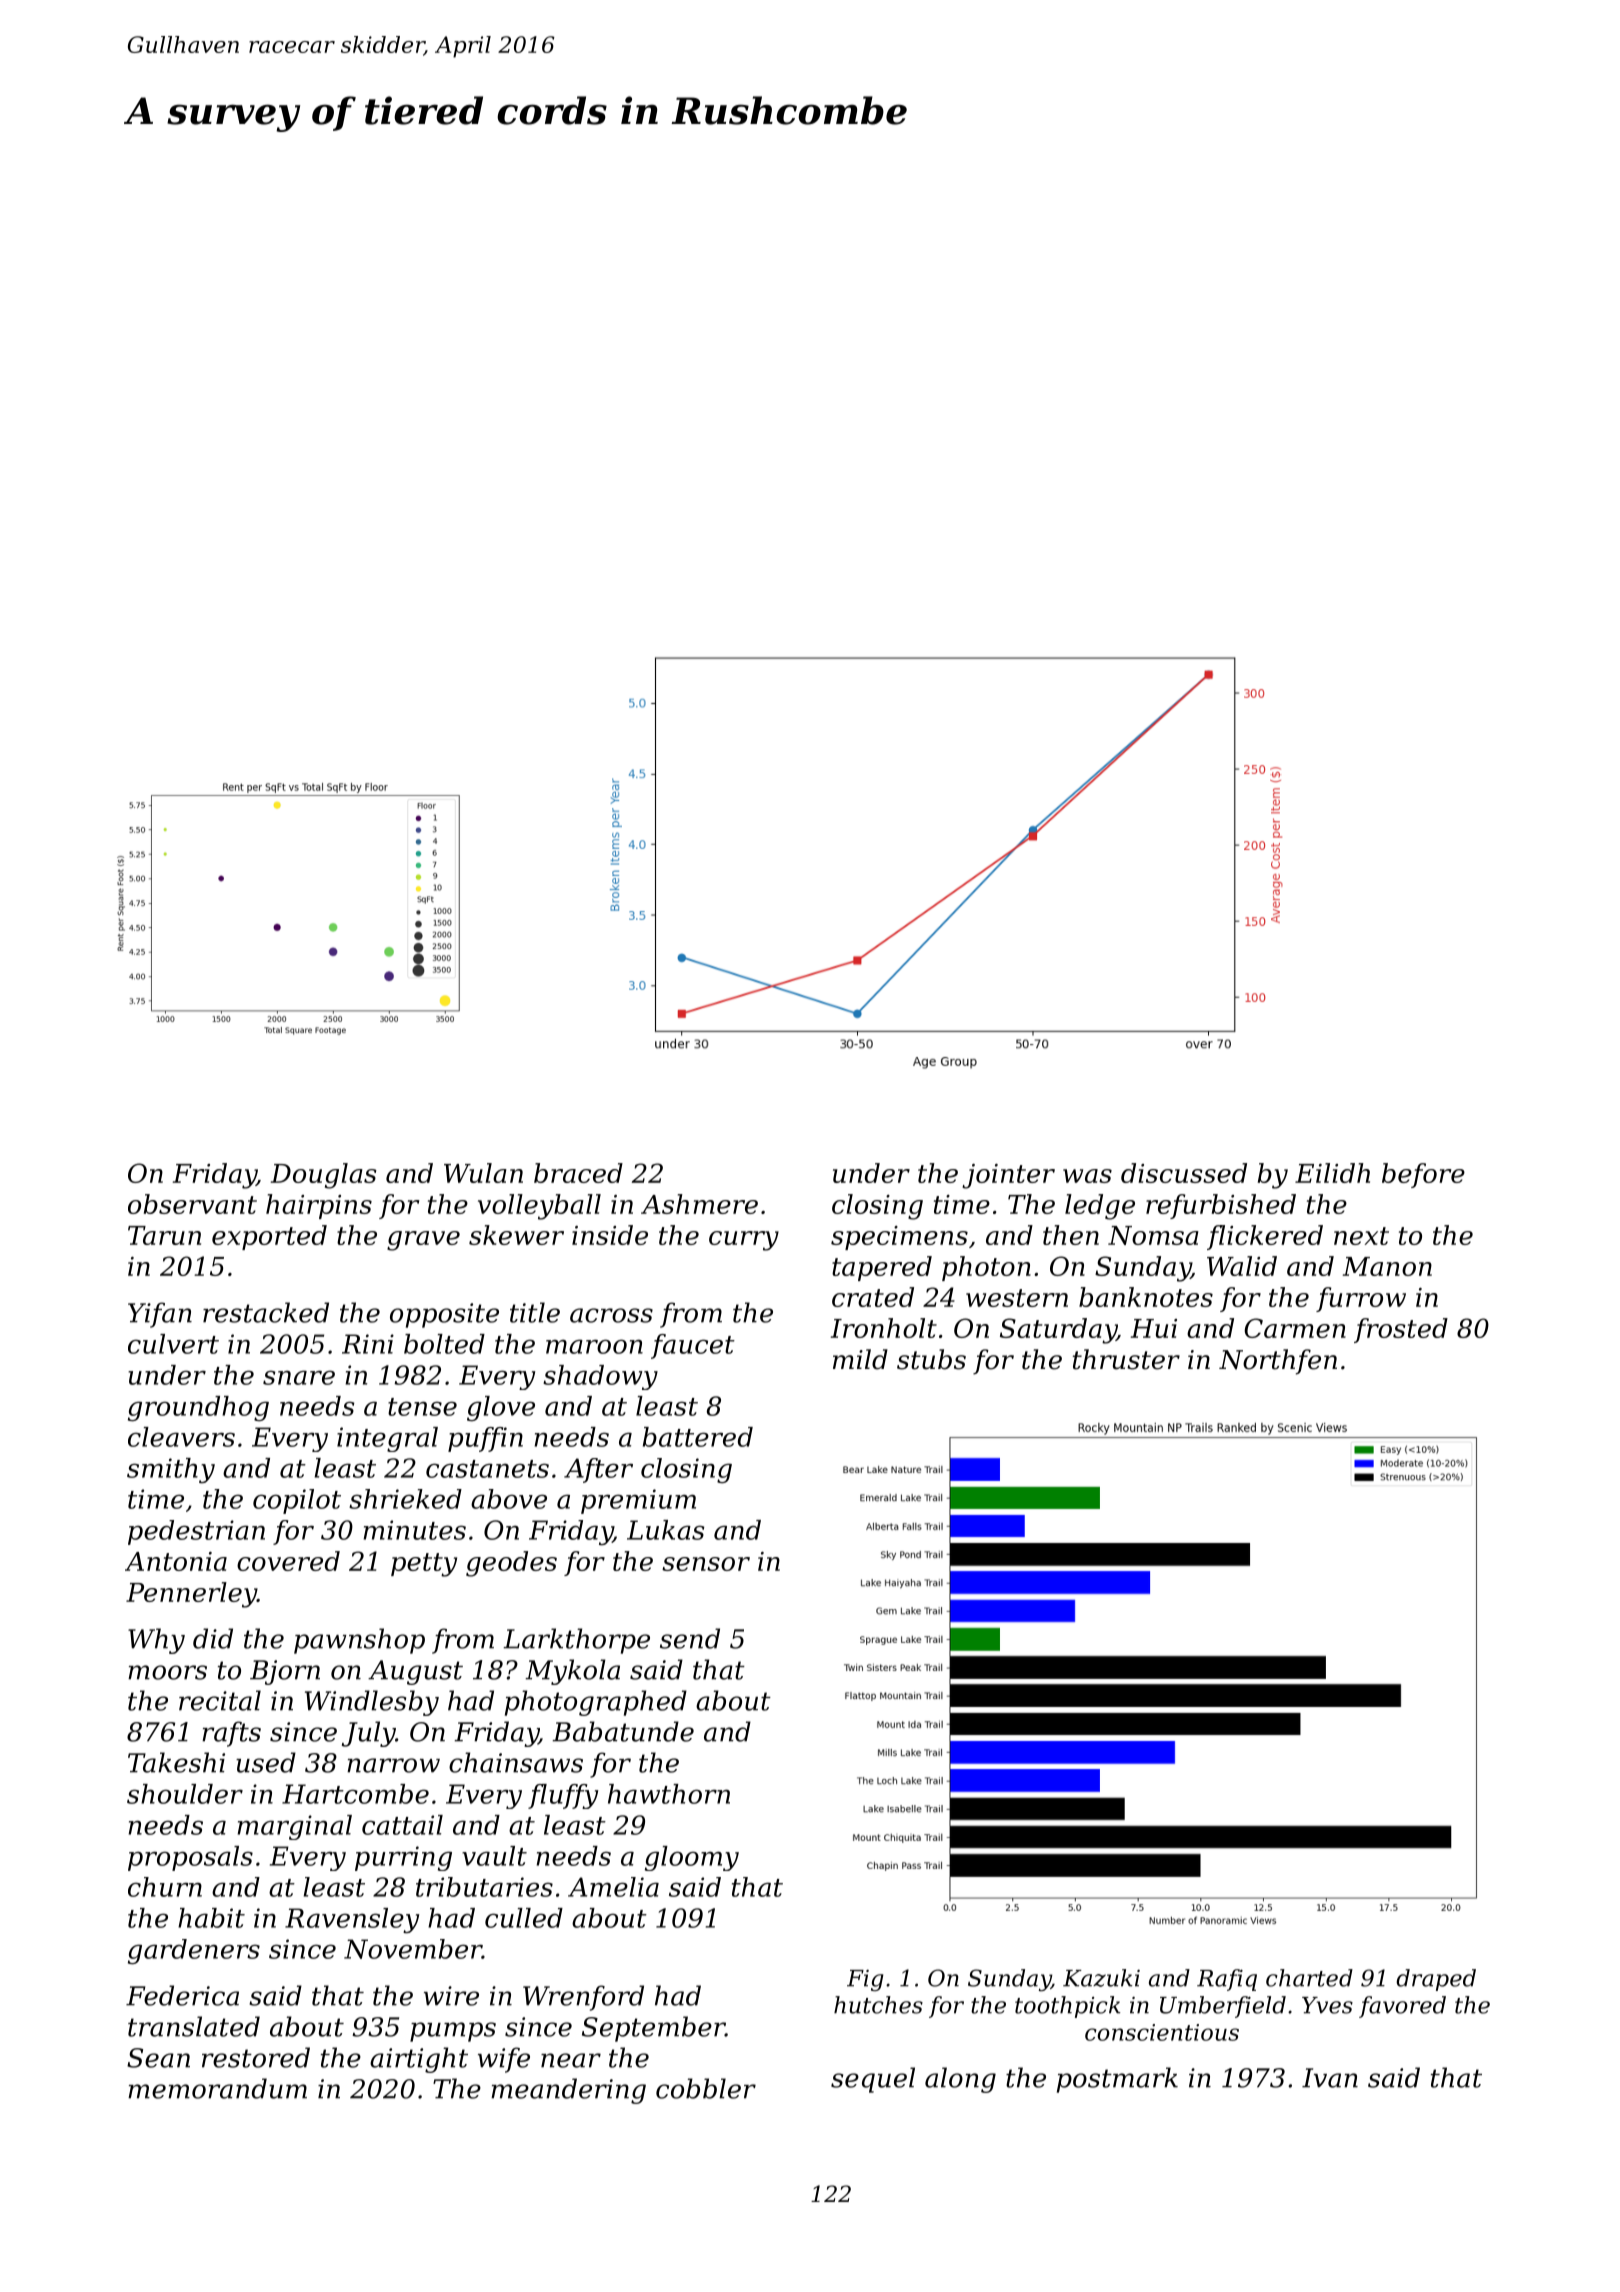 The image size is (1620, 2292). What do you see at coordinates (194, 2026) in the document?
I see `translated` at bounding box center [194, 2026].
